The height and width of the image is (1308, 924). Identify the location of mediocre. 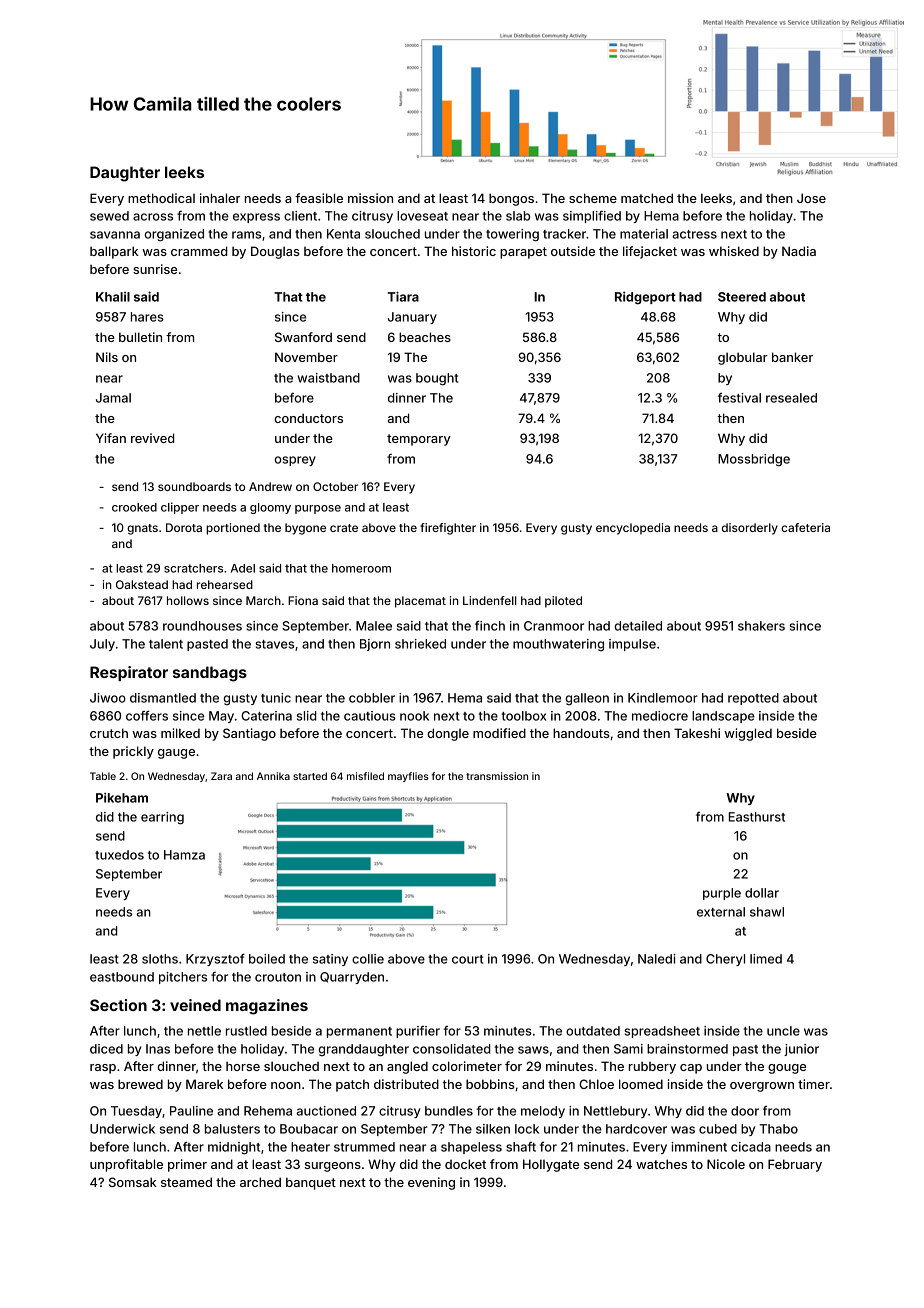
(660, 716).
